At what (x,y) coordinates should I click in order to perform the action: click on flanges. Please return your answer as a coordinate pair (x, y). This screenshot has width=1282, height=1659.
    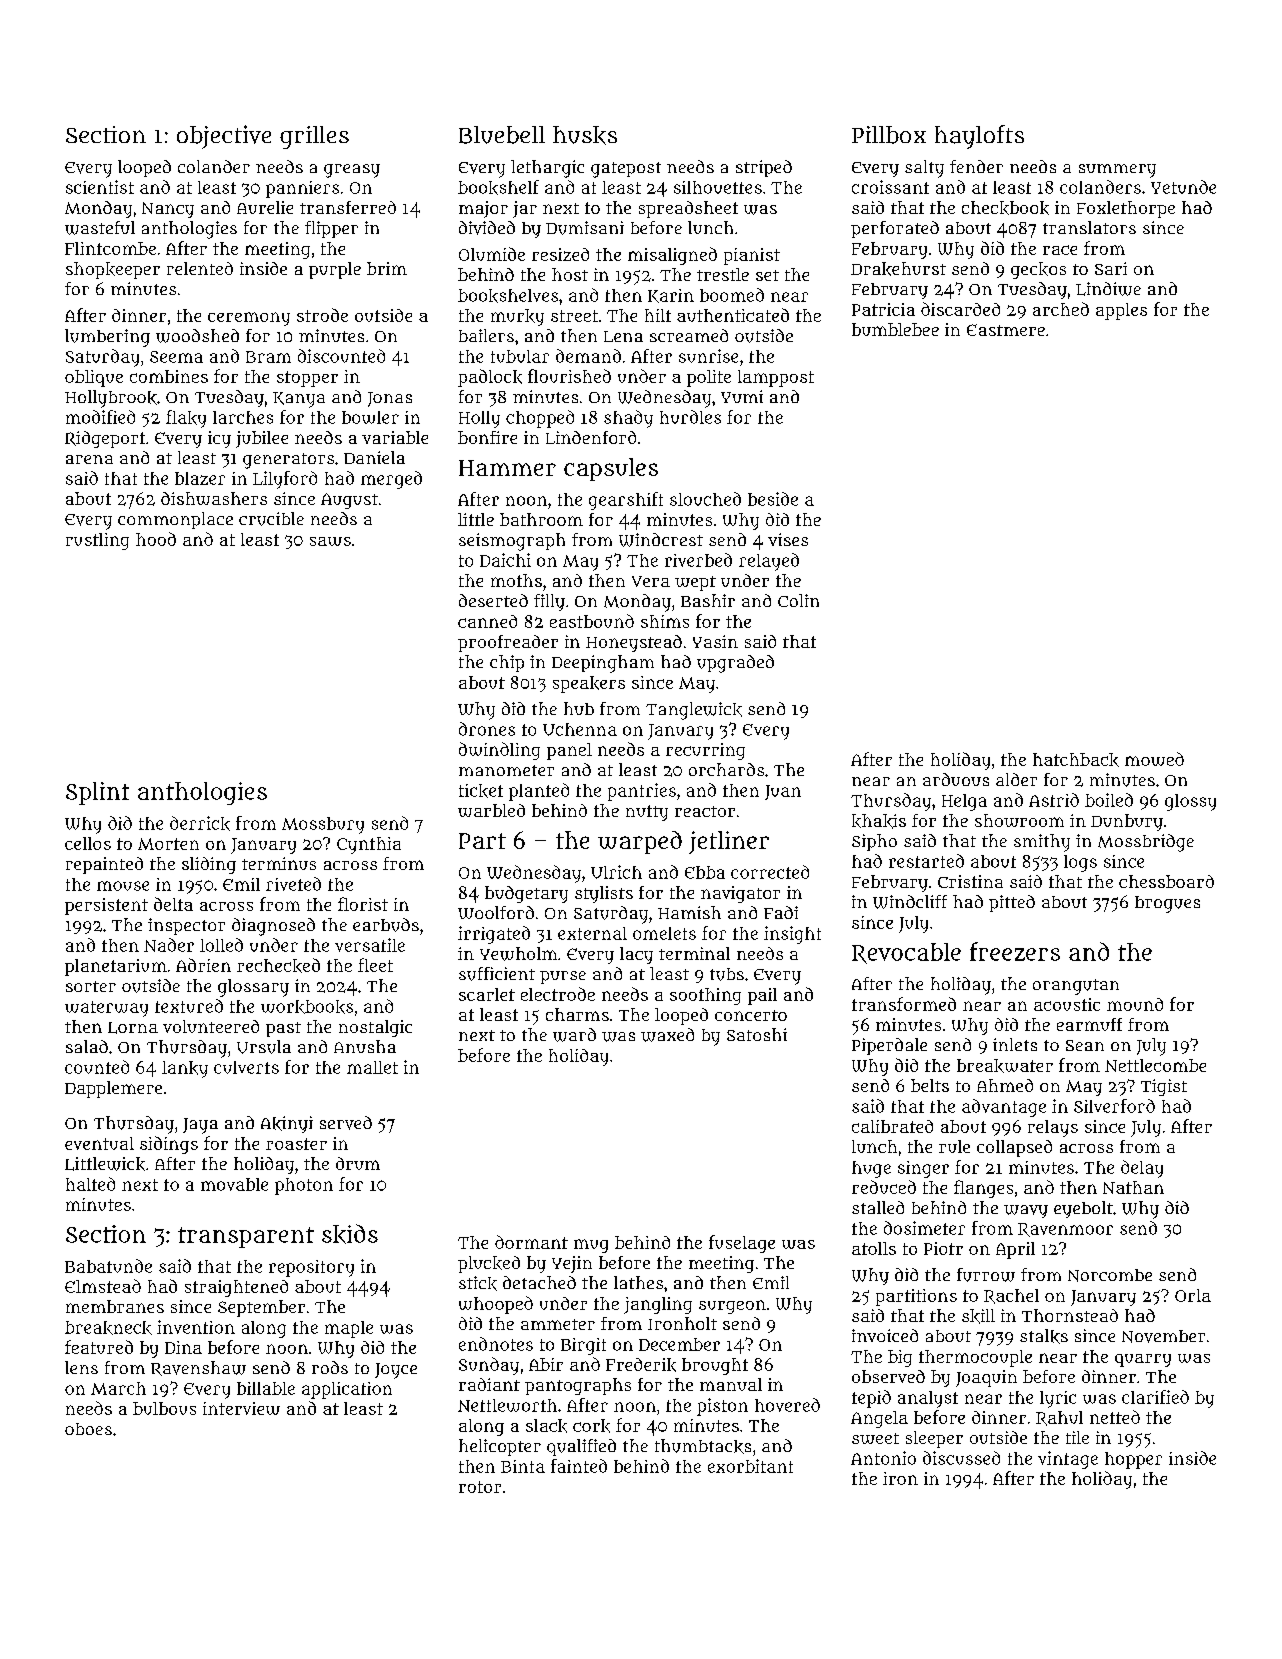
    Looking at the image, I should click on (983, 1189).
